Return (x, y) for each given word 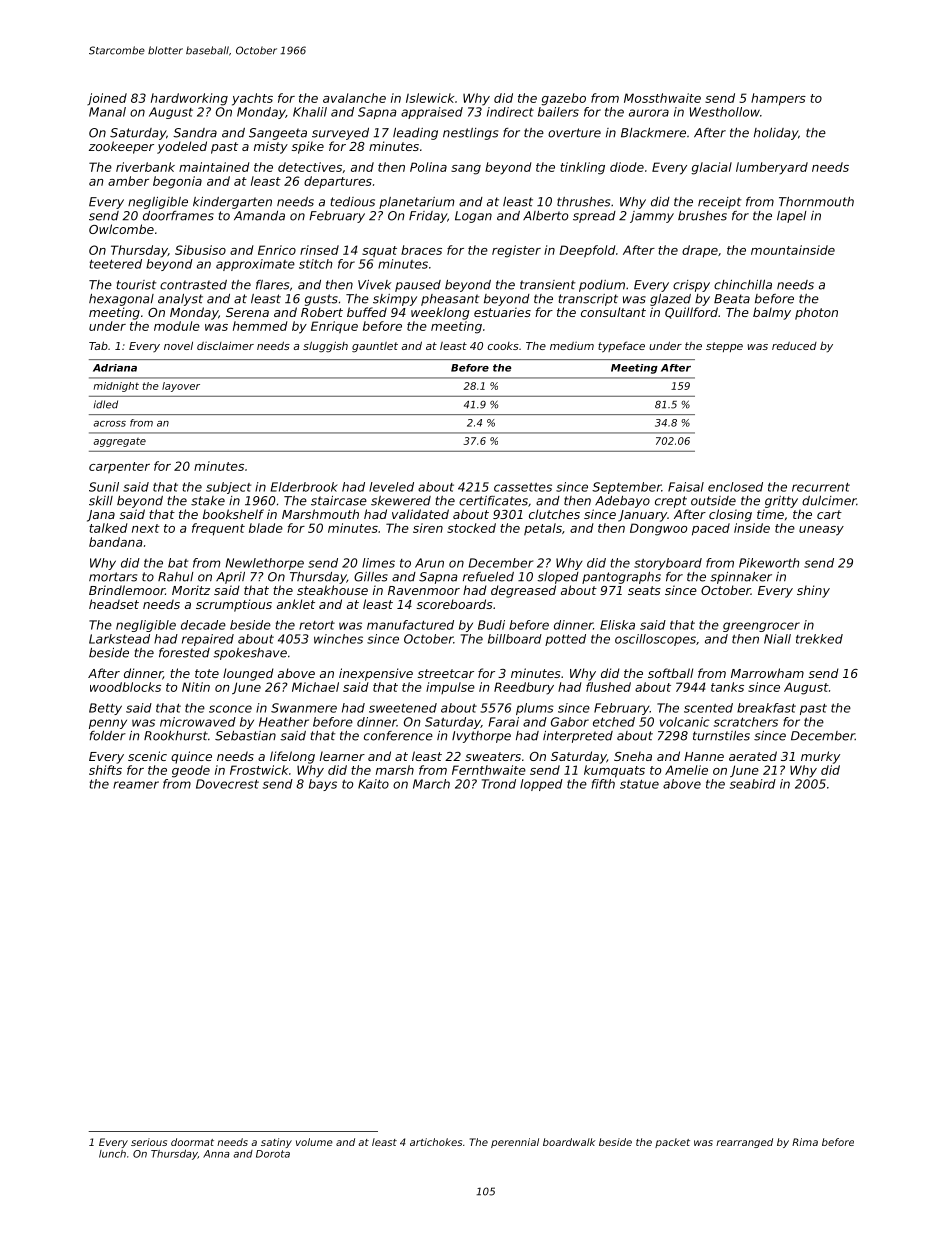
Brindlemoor (127, 590)
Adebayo (622, 502)
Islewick (430, 98)
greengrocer (761, 627)
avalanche (354, 98)
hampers (778, 99)
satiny (276, 1143)
